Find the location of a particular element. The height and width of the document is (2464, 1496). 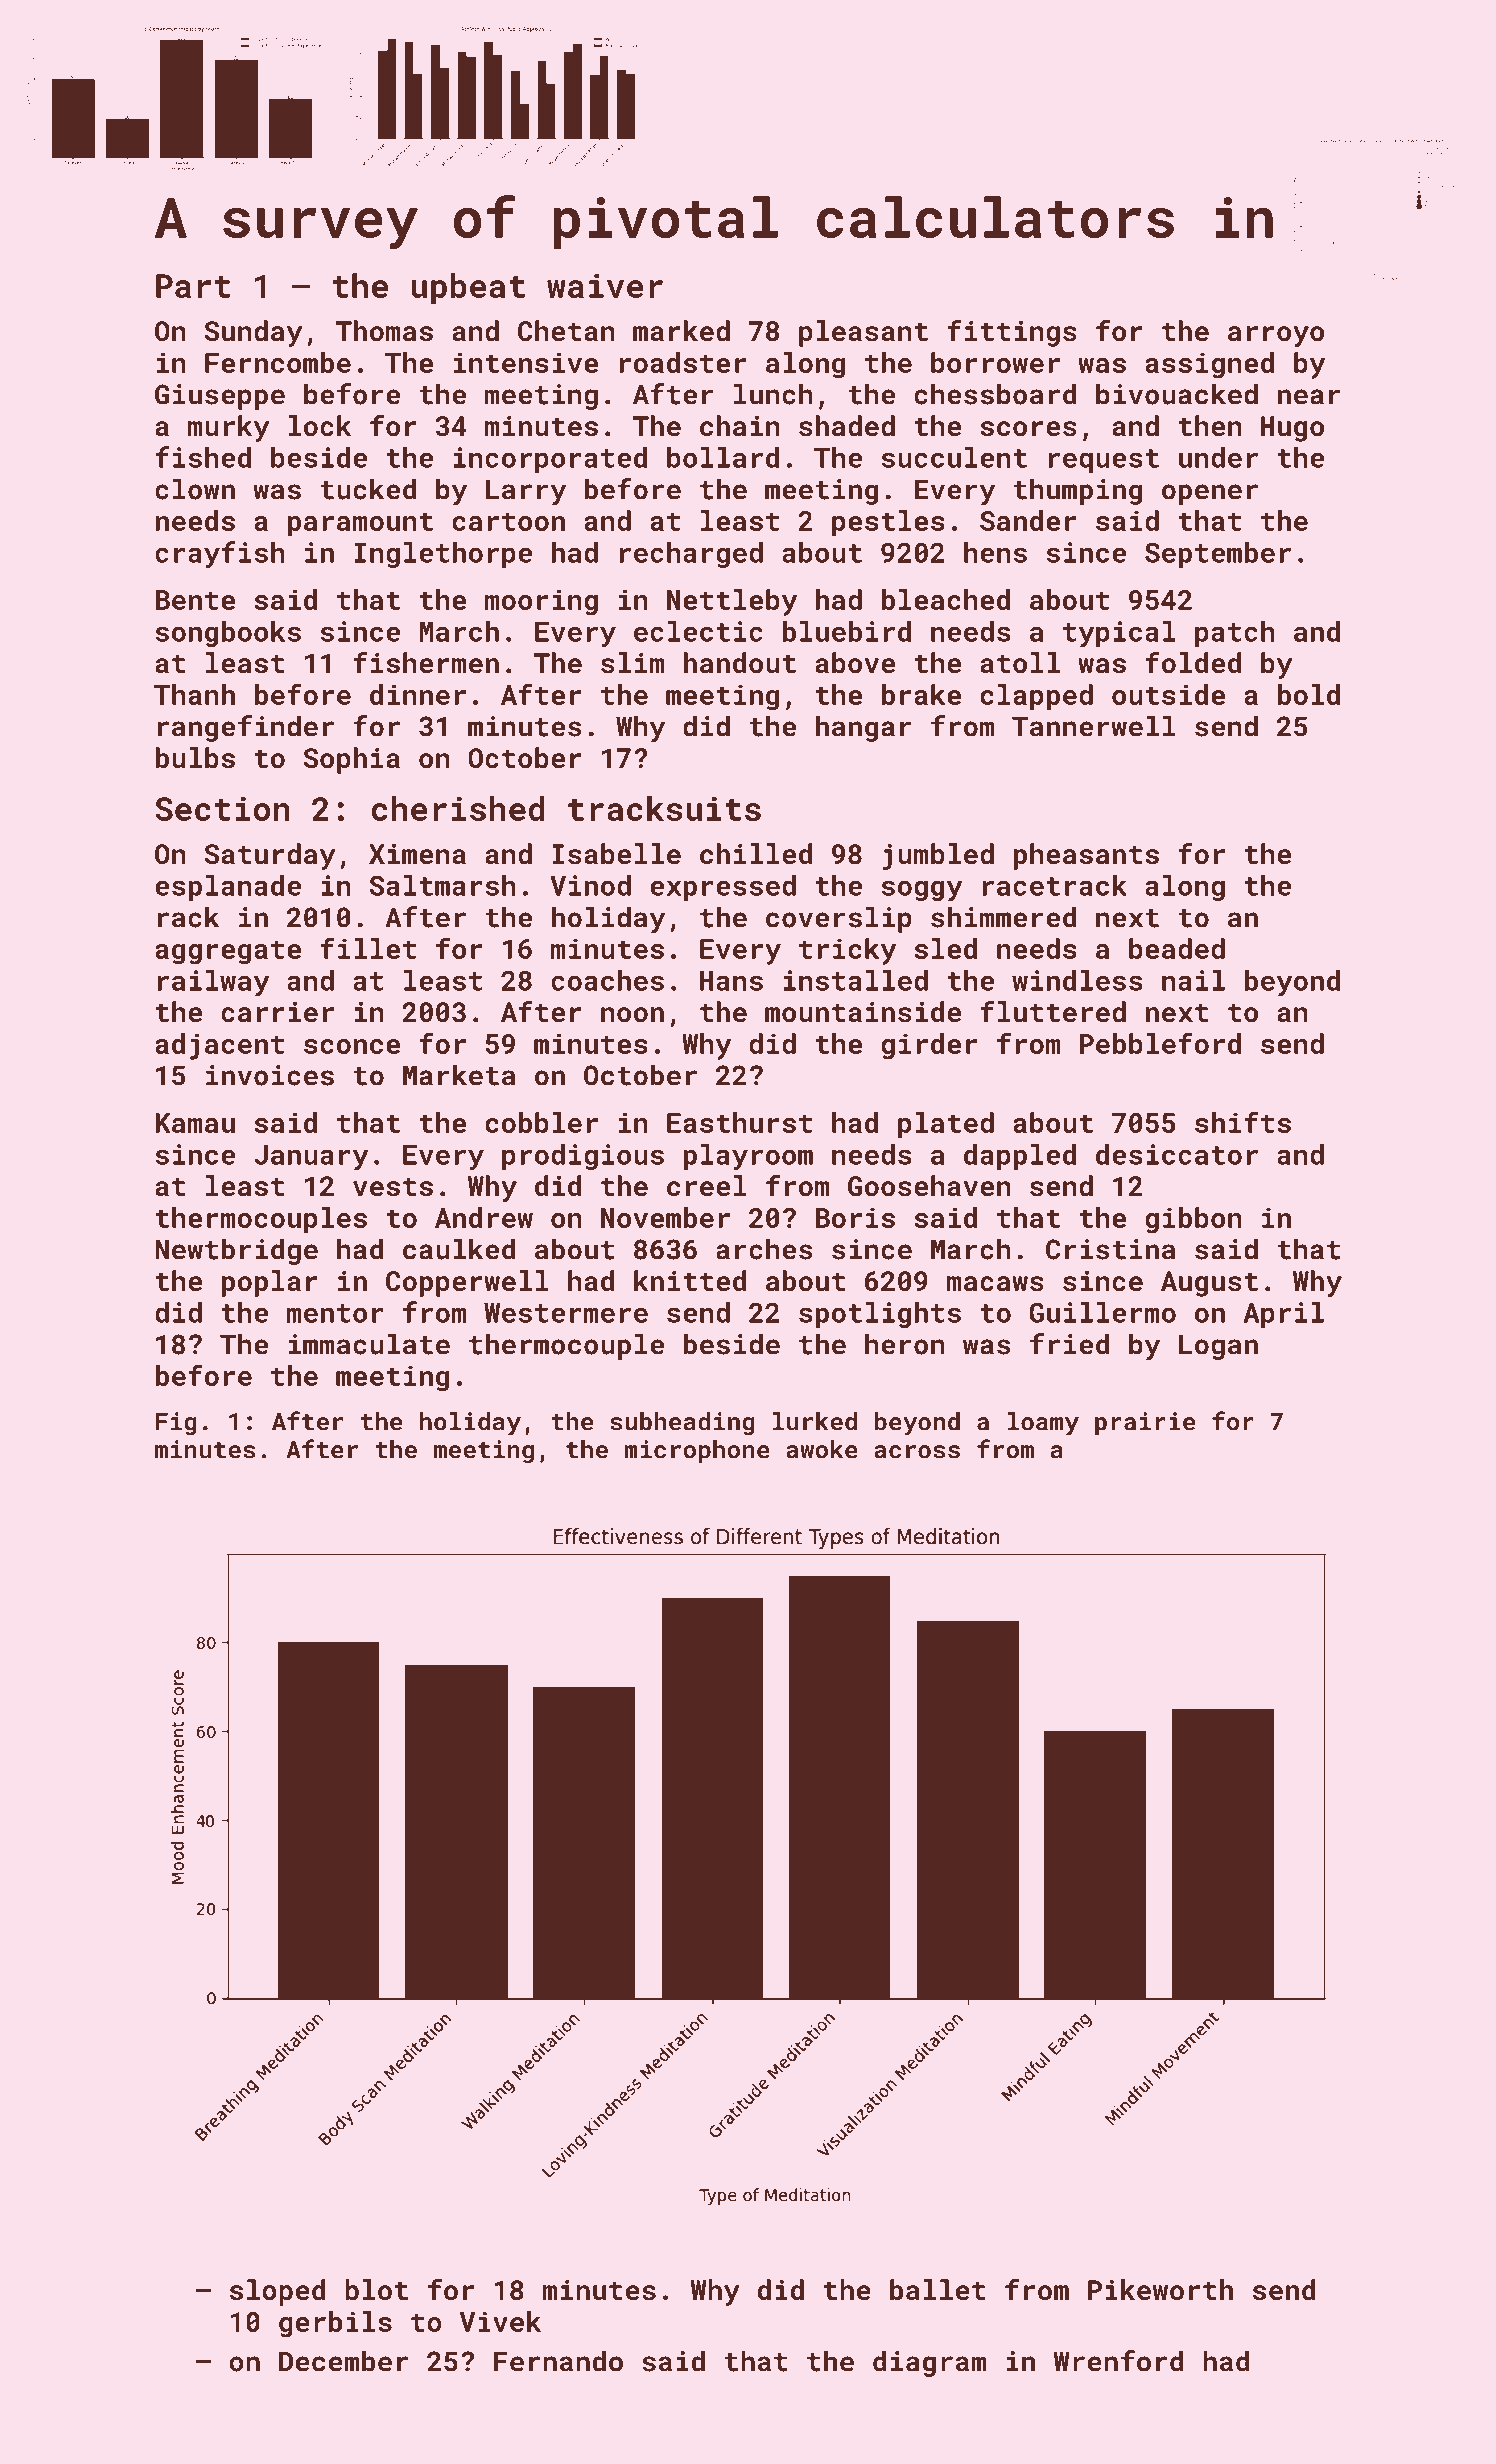

Newtbridge is located at coordinates (236, 1251).
